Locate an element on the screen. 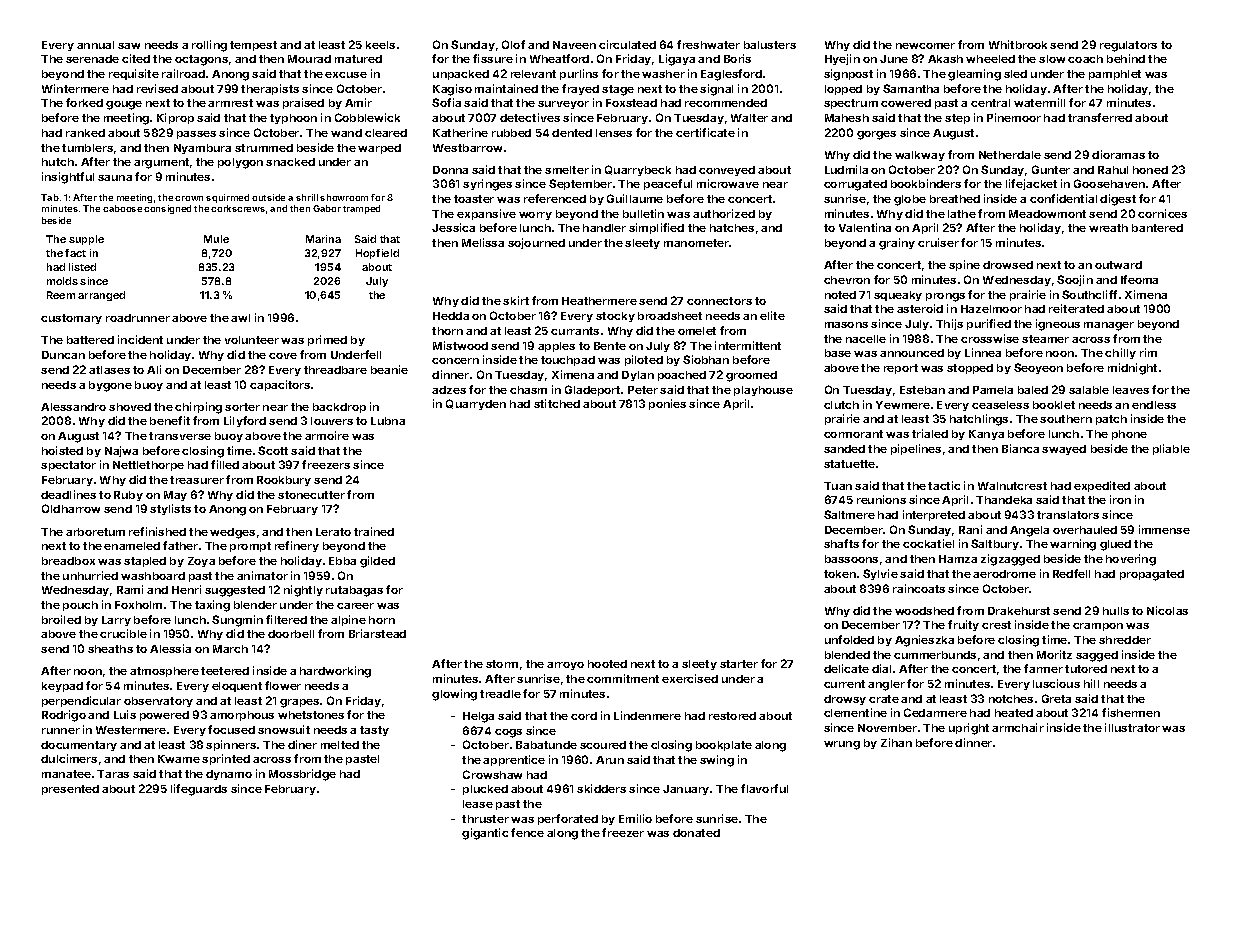 Image resolution: width=1233 pixels, height=952 pixels. commitment is located at coordinates (623, 678).
